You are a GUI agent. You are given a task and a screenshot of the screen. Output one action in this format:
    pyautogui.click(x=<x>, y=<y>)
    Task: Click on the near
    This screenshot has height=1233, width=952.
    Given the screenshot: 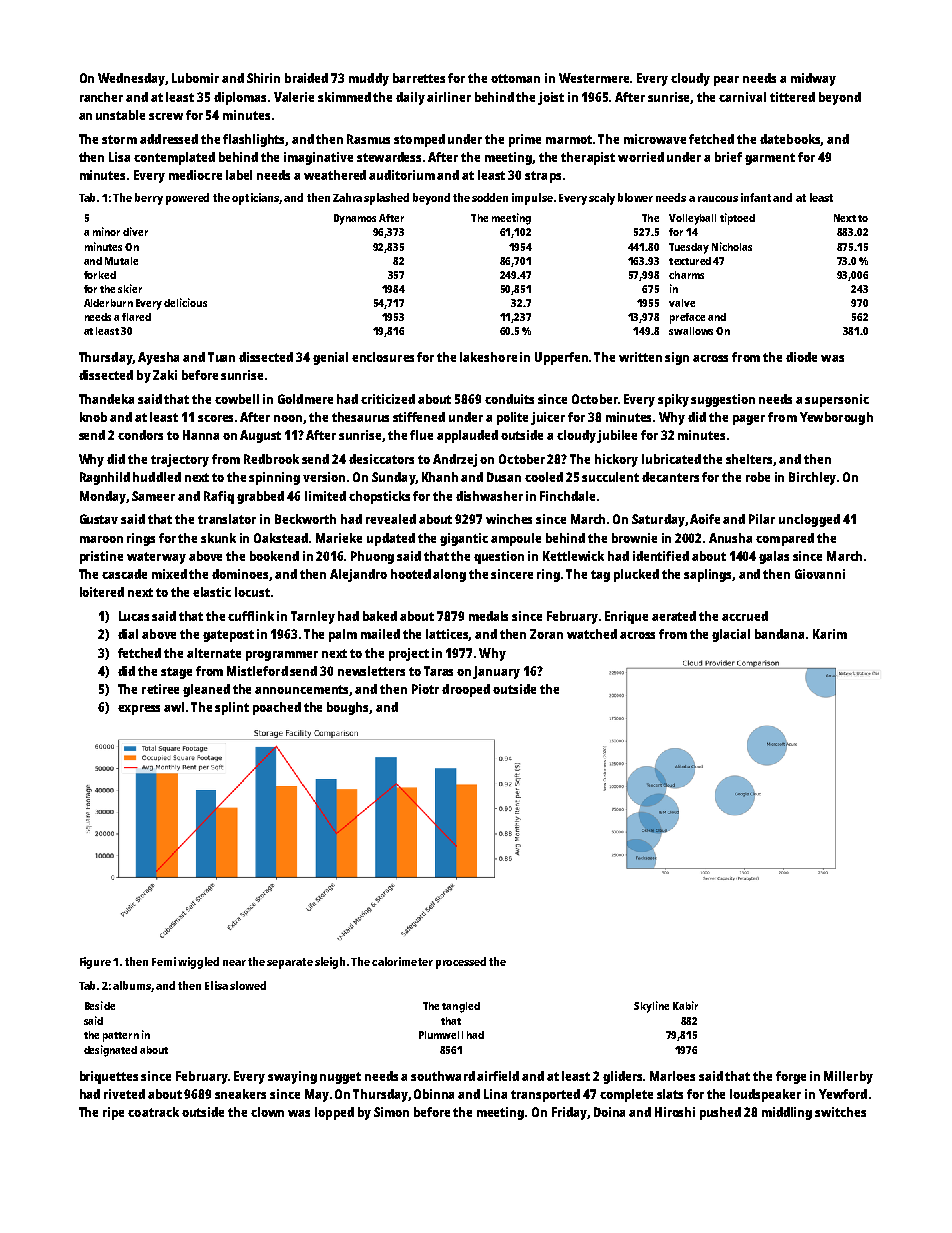 What is the action you would take?
    pyautogui.click(x=234, y=963)
